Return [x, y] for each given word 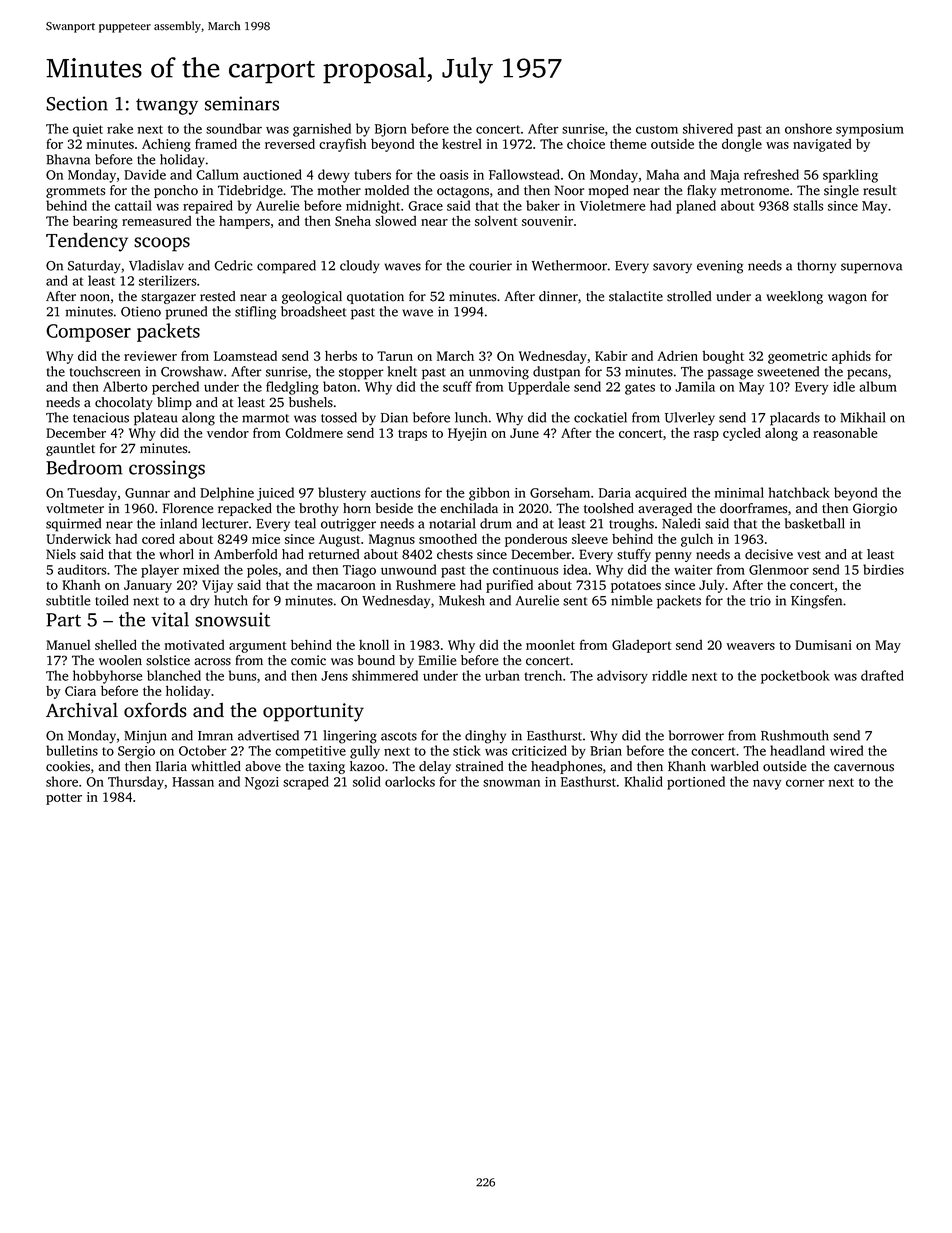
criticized [539, 750]
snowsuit [232, 619]
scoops [162, 244]
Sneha [353, 221]
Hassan [193, 782]
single [841, 191]
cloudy [360, 267]
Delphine [227, 494]
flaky [701, 191]
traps [412, 435]
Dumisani [823, 645]
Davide [145, 174]
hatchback [799, 492]
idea [575, 569]
